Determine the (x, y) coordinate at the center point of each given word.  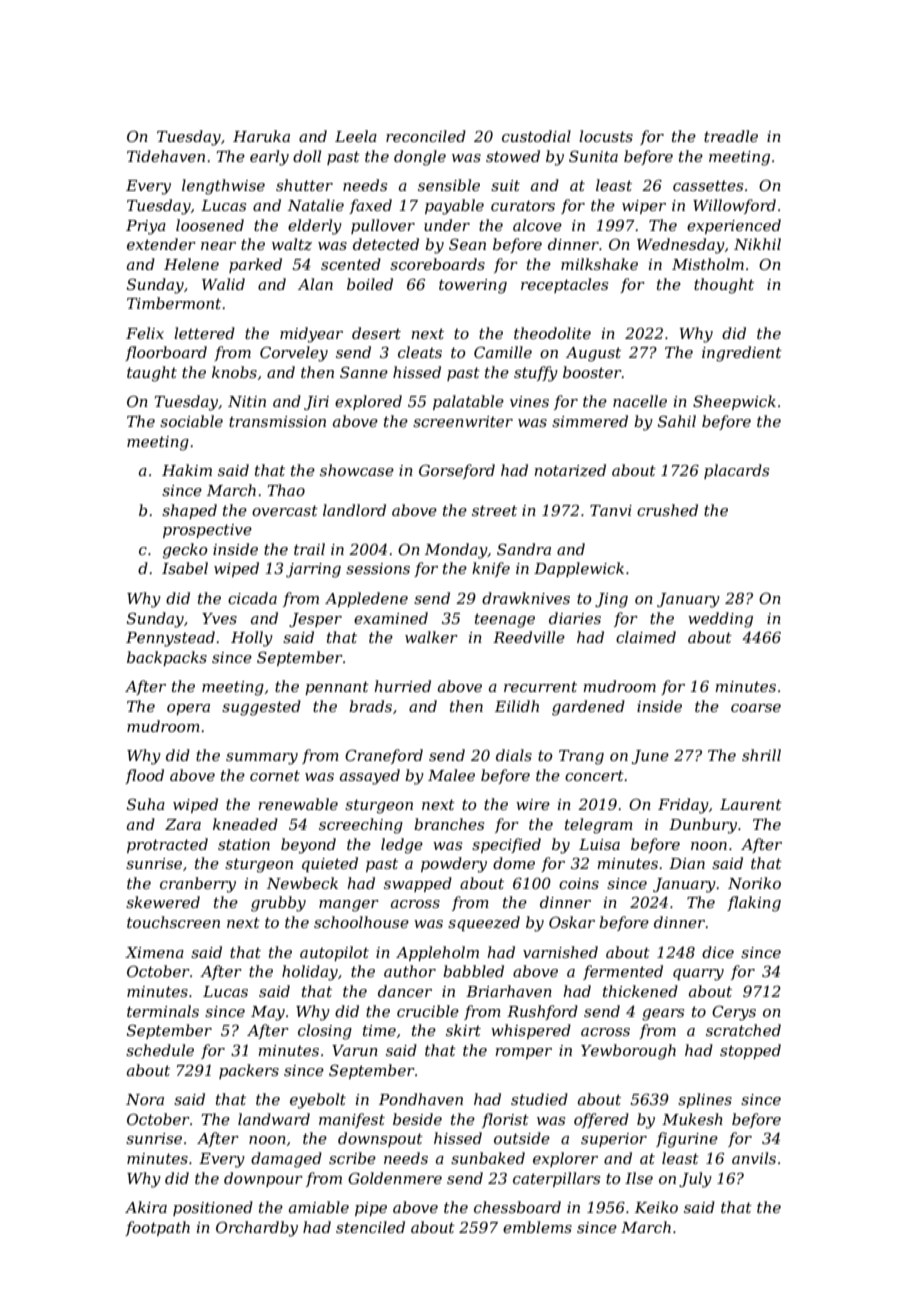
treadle (731, 136)
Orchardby (257, 1229)
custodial (536, 136)
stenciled (370, 1227)
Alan (315, 284)
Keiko (656, 1207)
